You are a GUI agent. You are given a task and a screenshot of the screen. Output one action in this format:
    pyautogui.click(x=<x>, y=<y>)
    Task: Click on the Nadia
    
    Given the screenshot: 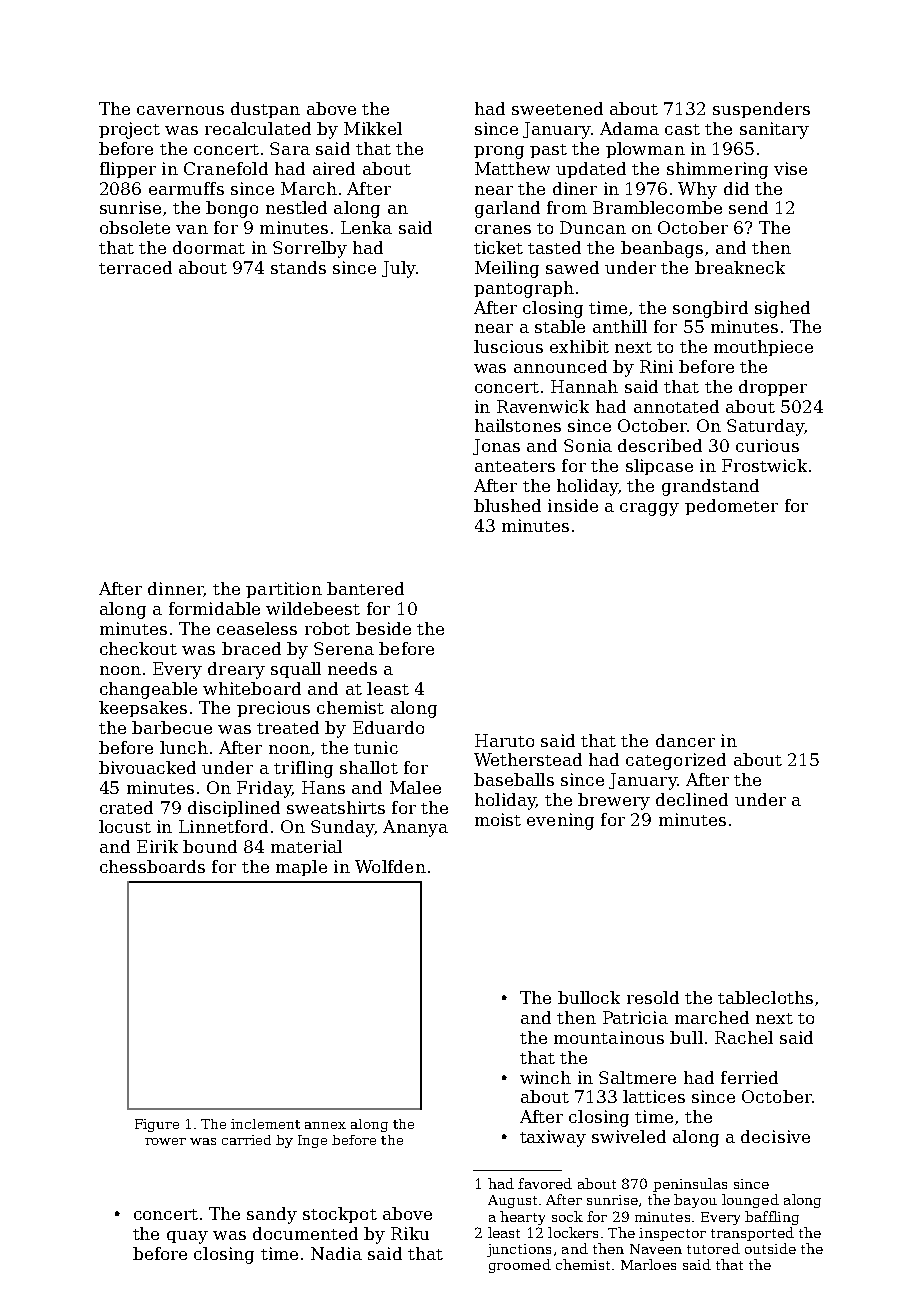 What is the action you would take?
    pyautogui.click(x=336, y=1253)
